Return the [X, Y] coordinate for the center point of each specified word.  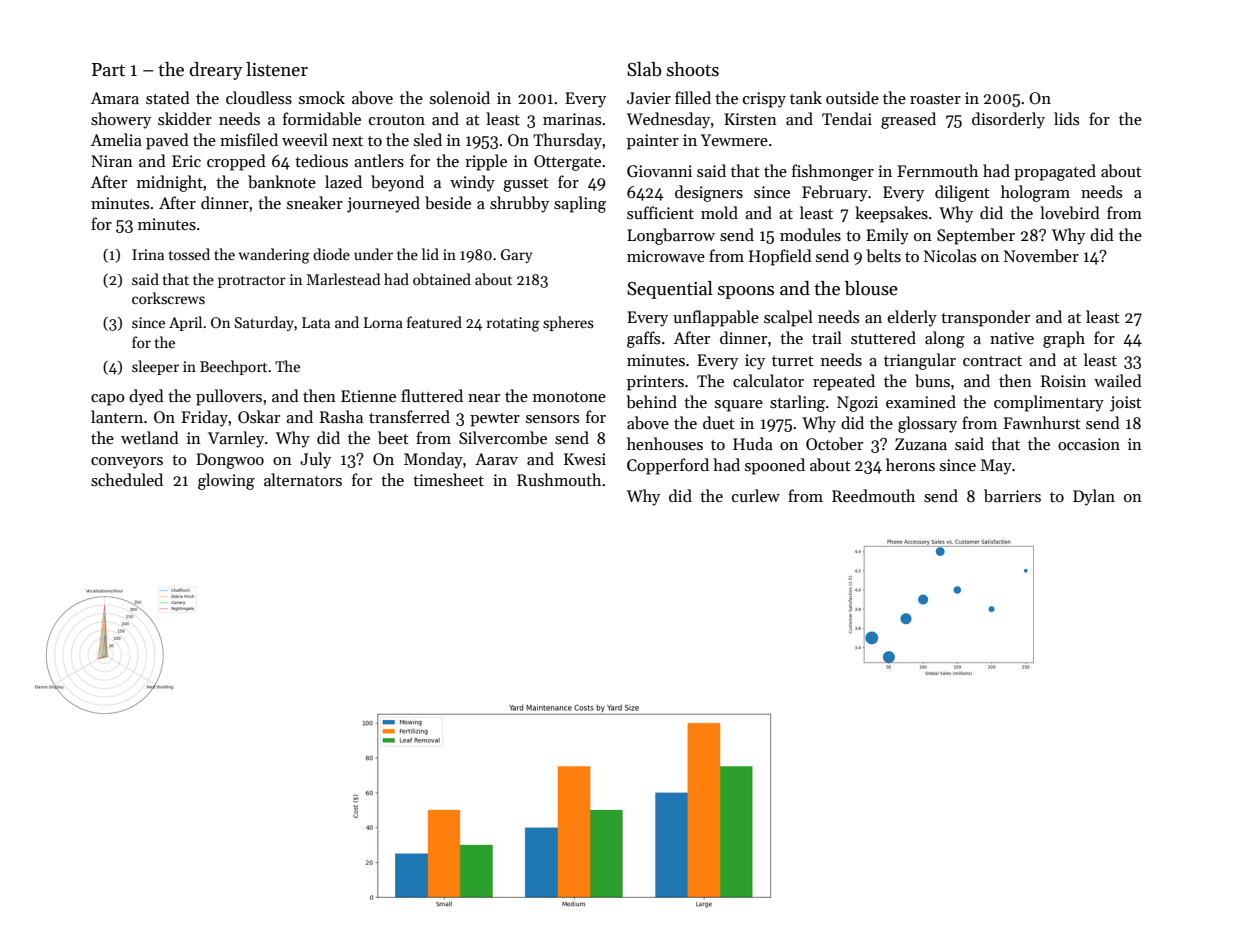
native [1012, 338]
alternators [303, 479]
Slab [644, 69]
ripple [486, 162]
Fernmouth [937, 170]
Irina [148, 254]
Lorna [383, 322]
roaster [935, 99]
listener [277, 69]
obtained [442, 279]
